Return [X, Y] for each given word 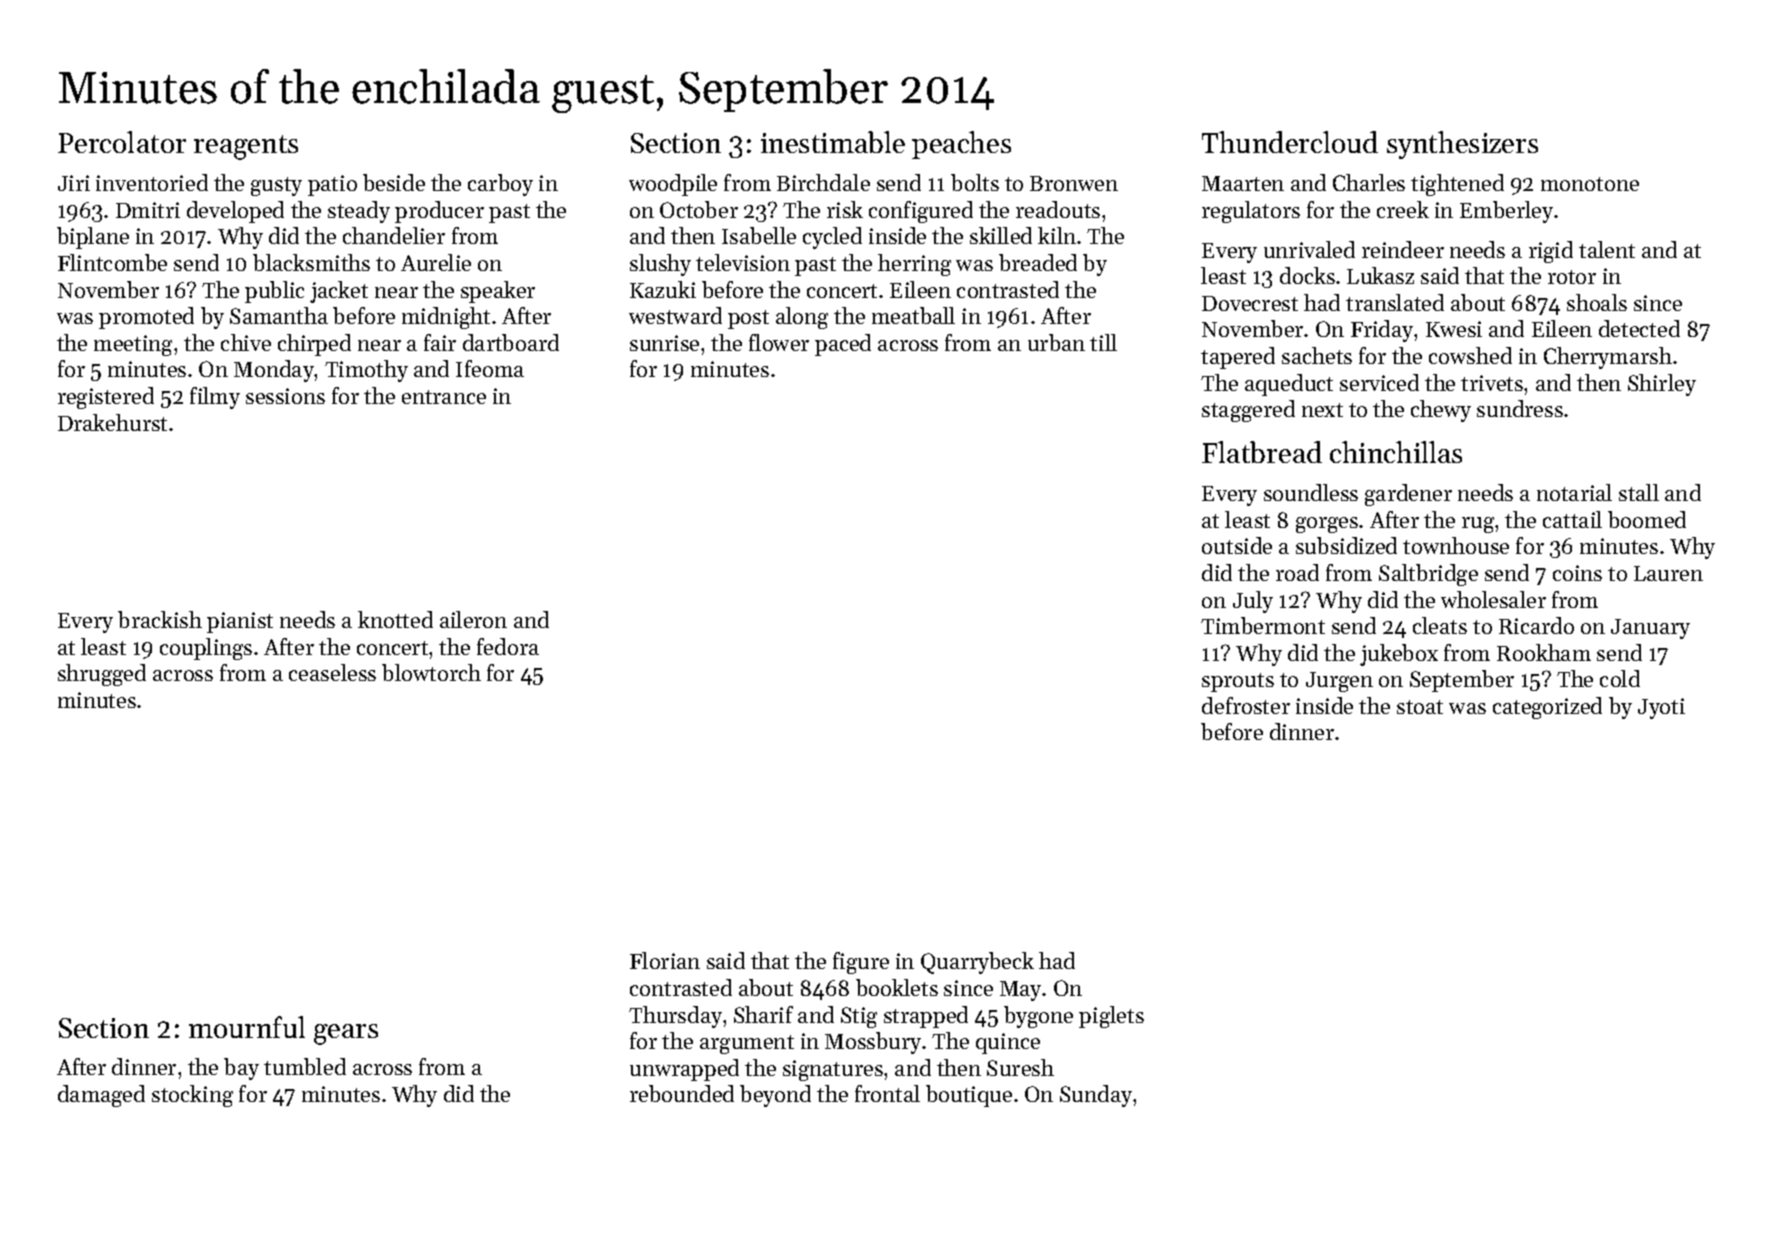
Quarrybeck [977, 963]
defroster [1246, 705]
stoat [1420, 707]
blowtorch [431, 672]
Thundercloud [1290, 142]
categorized [1547, 708]
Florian [665, 960]
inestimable [833, 142]
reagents [246, 147]
